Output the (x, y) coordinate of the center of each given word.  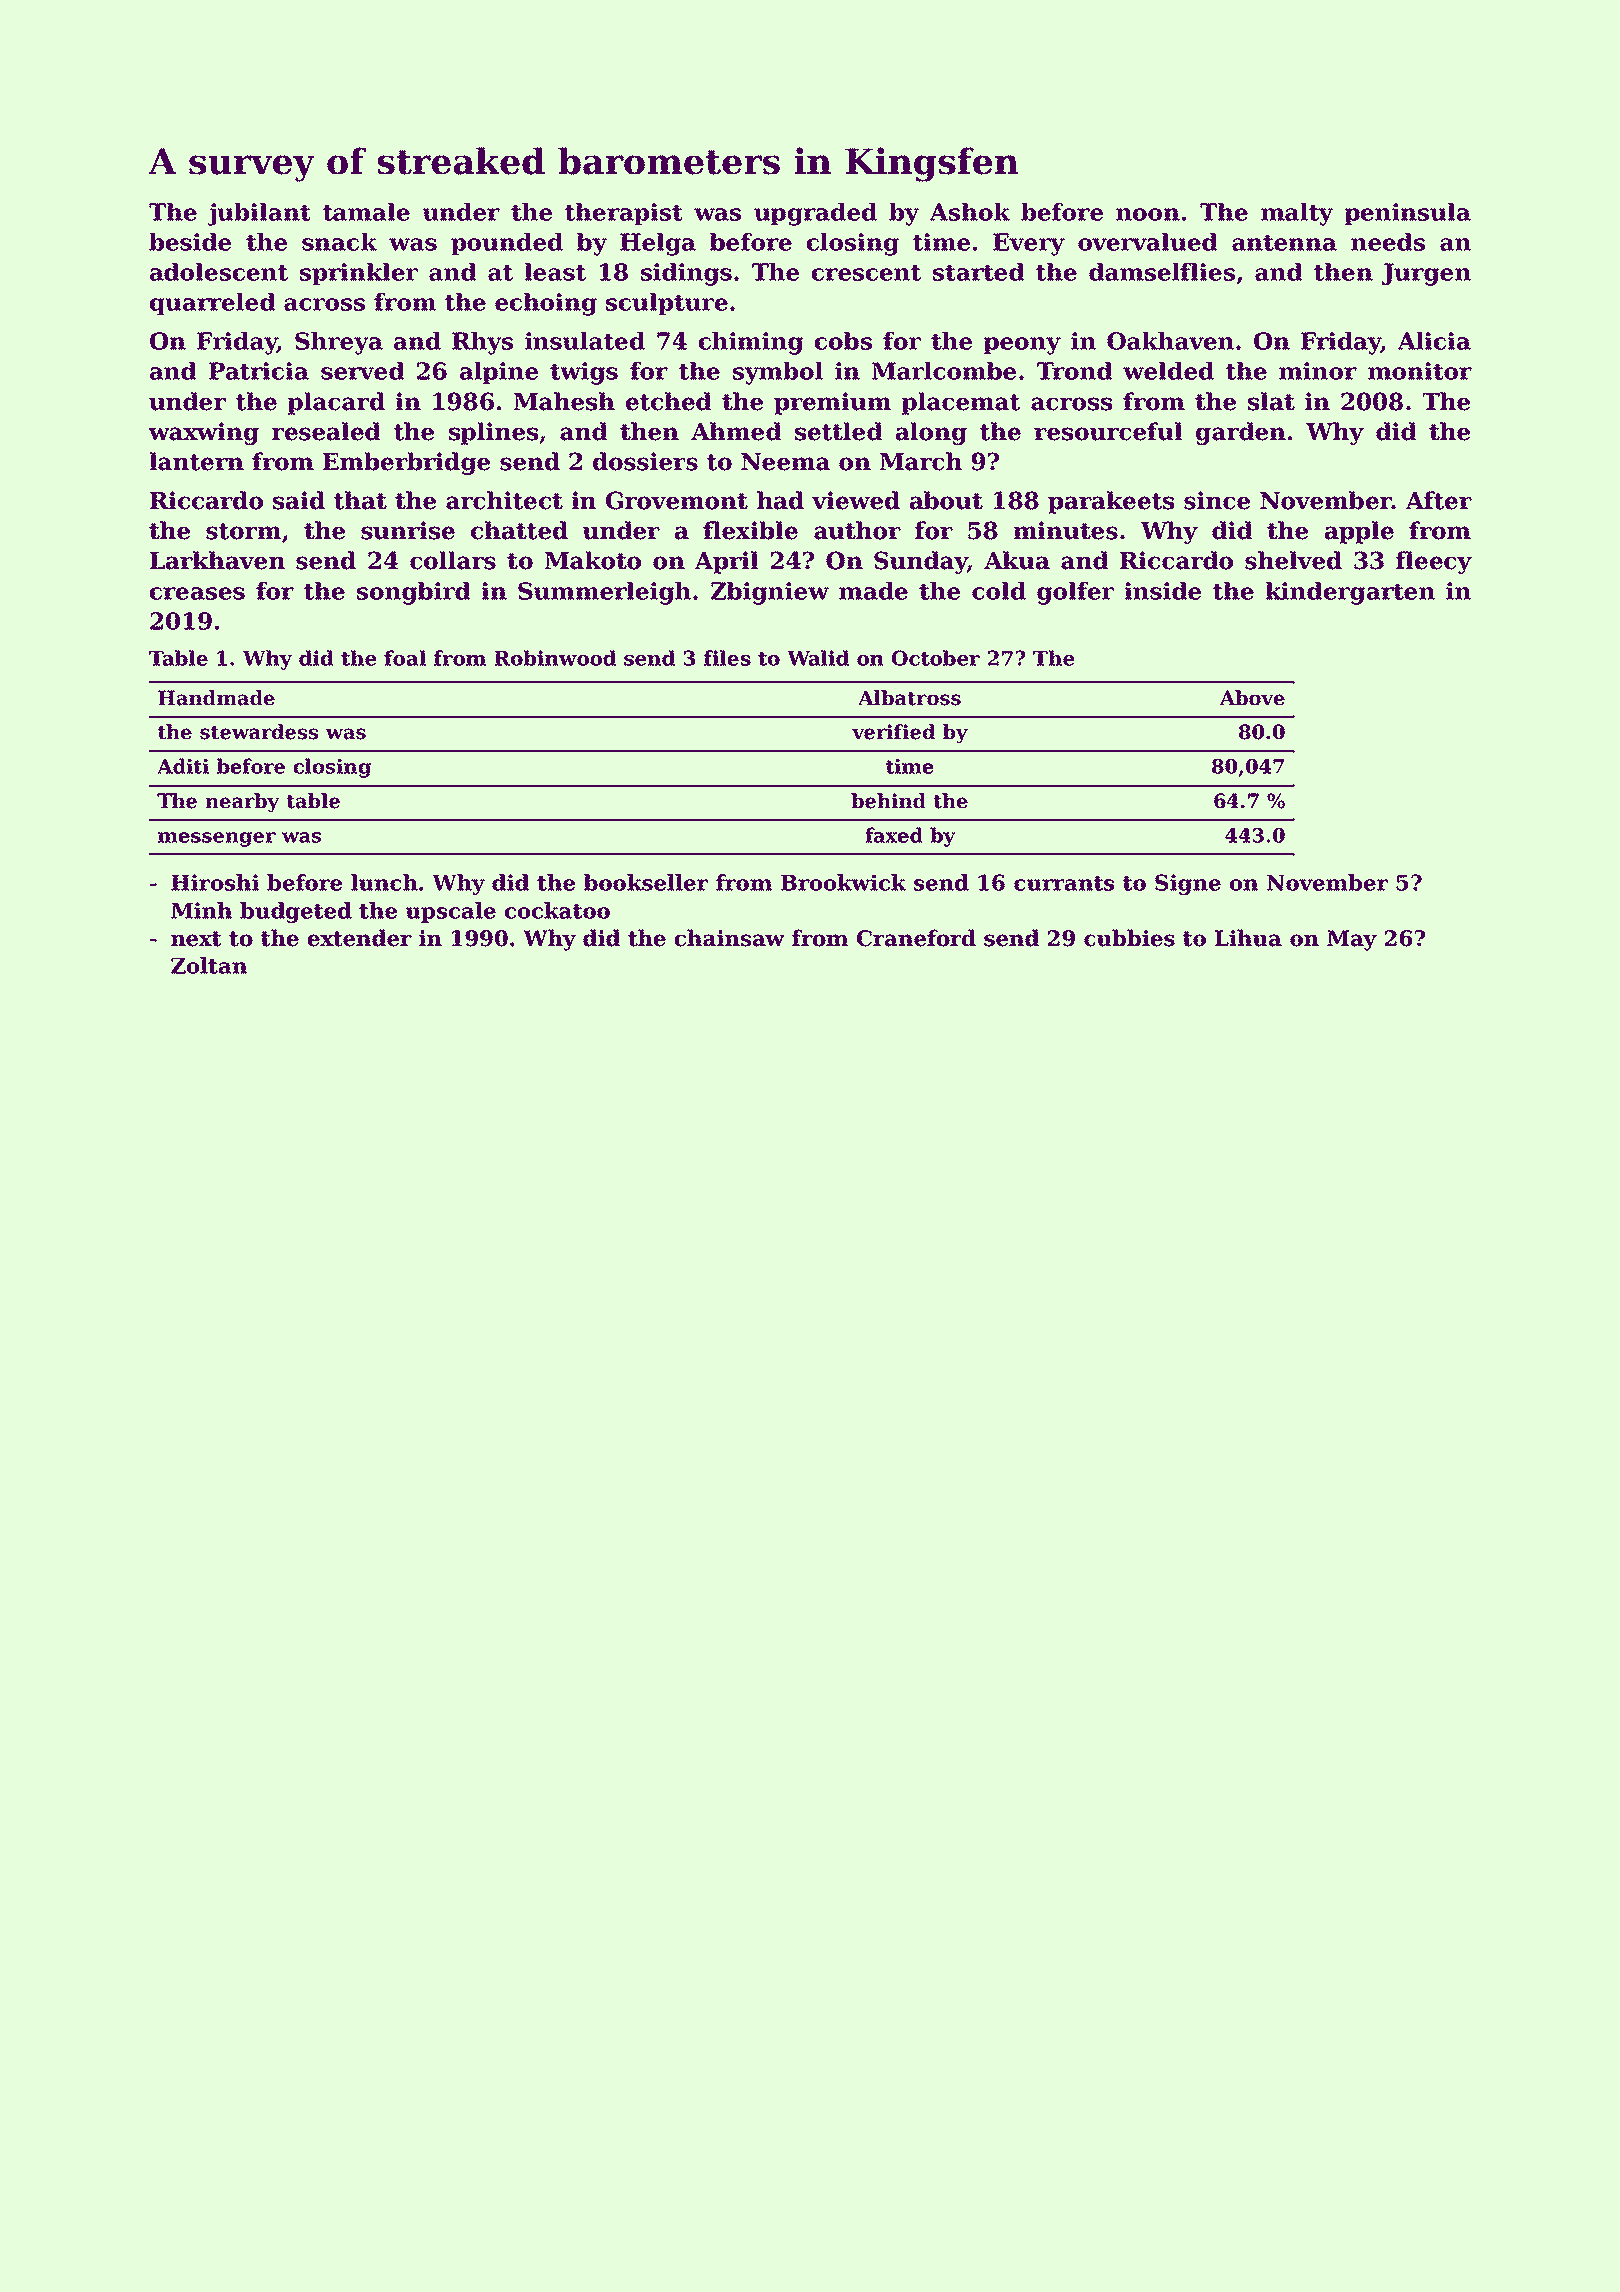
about (946, 500)
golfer (1075, 593)
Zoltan (209, 965)
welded (1168, 371)
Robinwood (555, 658)
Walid (818, 658)
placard (336, 403)
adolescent (219, 272)
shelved (1293, 560)
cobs (843, 341)
